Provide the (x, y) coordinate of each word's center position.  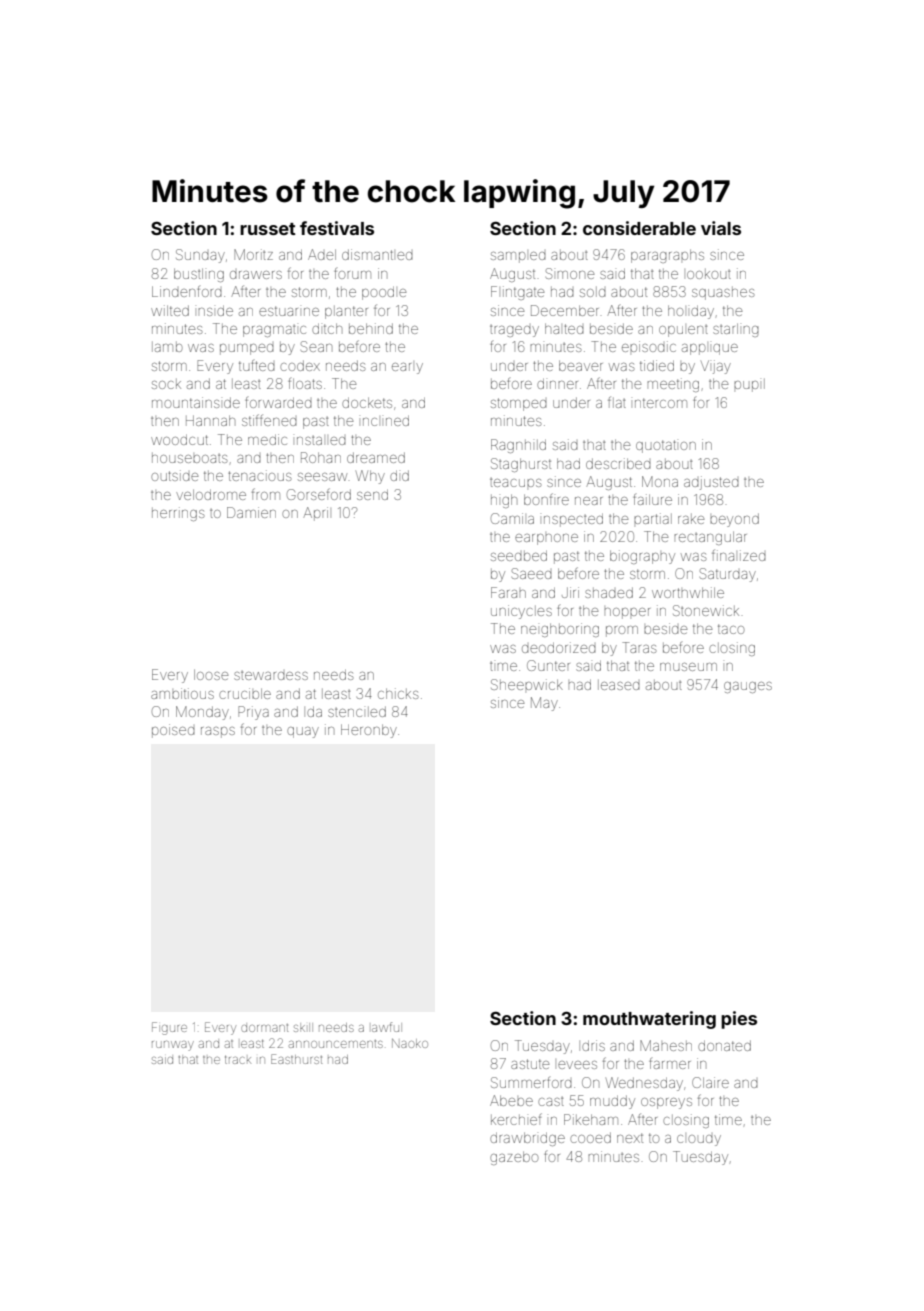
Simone (570, 273)
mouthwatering (649, 1020)
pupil (749, 385)
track (238, 1060)
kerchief (516, 1119)
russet (268, 229)
